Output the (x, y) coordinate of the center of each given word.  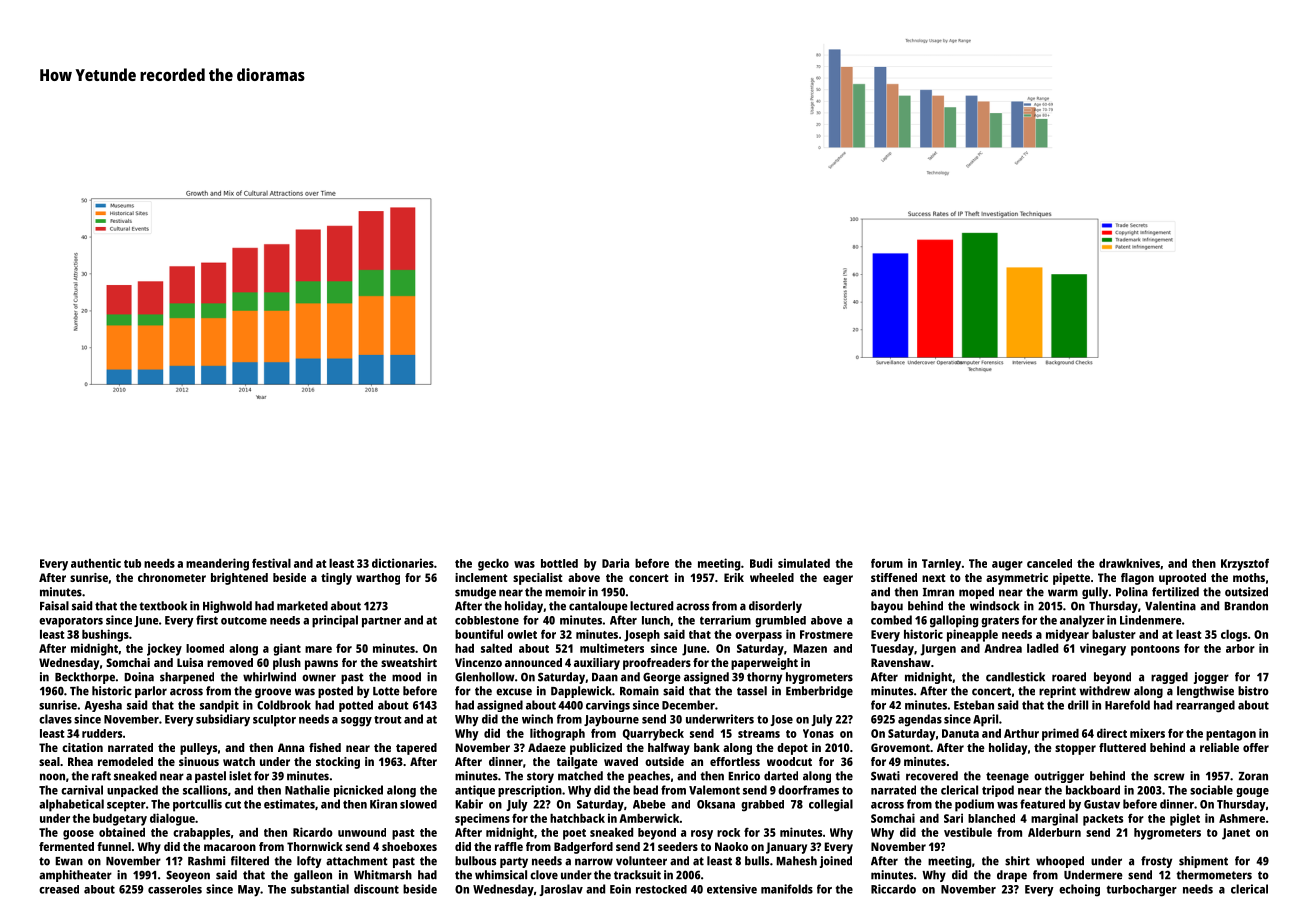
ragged (1169, 678)
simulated (804, 563)
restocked (661, 889)
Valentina (1170, 606)
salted (496, 648)
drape (1012, 876)
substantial (320, 889)
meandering (217, 564)
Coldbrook (284, 705)
